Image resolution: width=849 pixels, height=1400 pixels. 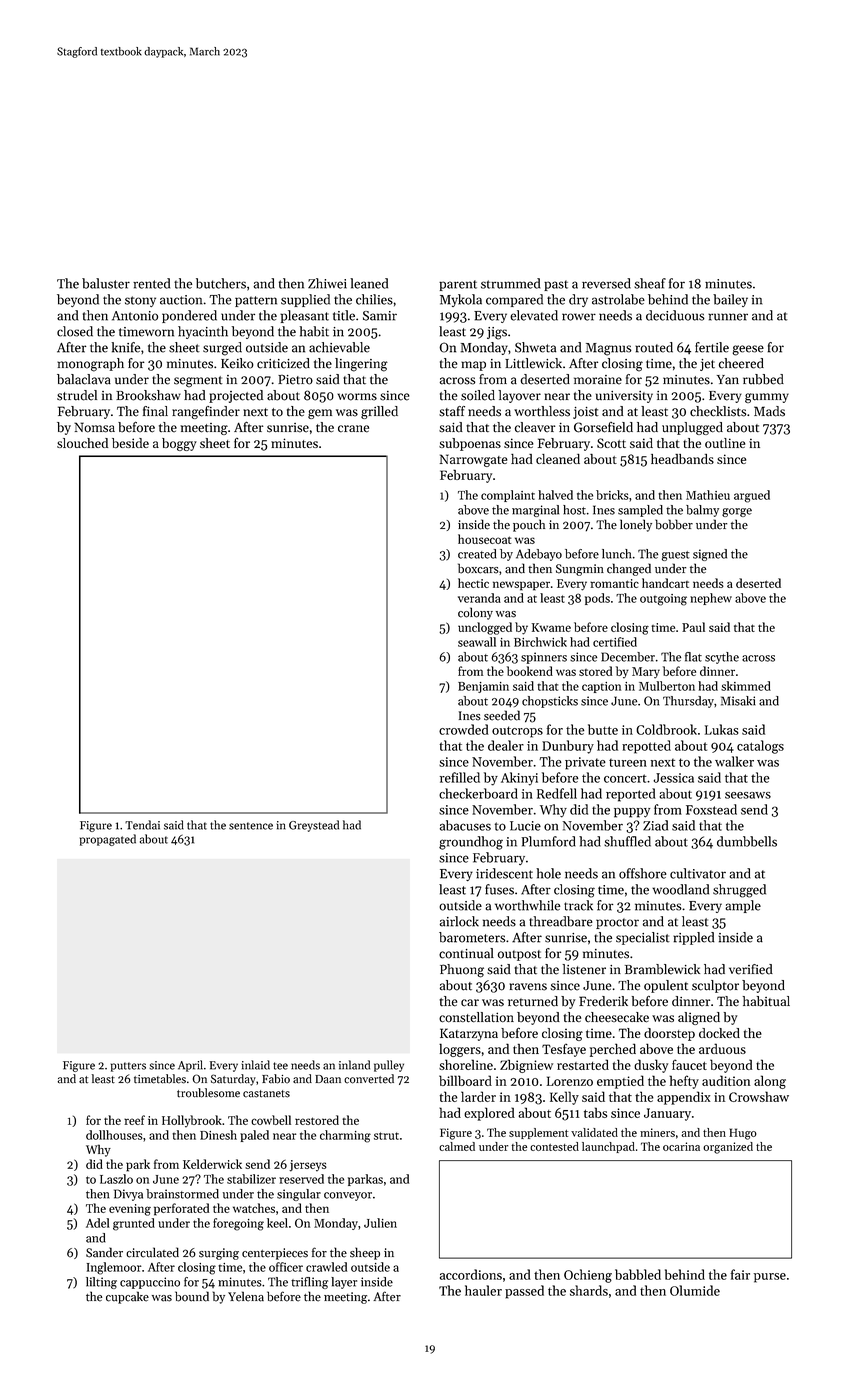 I want to click on April, so click(x=190, y=1066).
